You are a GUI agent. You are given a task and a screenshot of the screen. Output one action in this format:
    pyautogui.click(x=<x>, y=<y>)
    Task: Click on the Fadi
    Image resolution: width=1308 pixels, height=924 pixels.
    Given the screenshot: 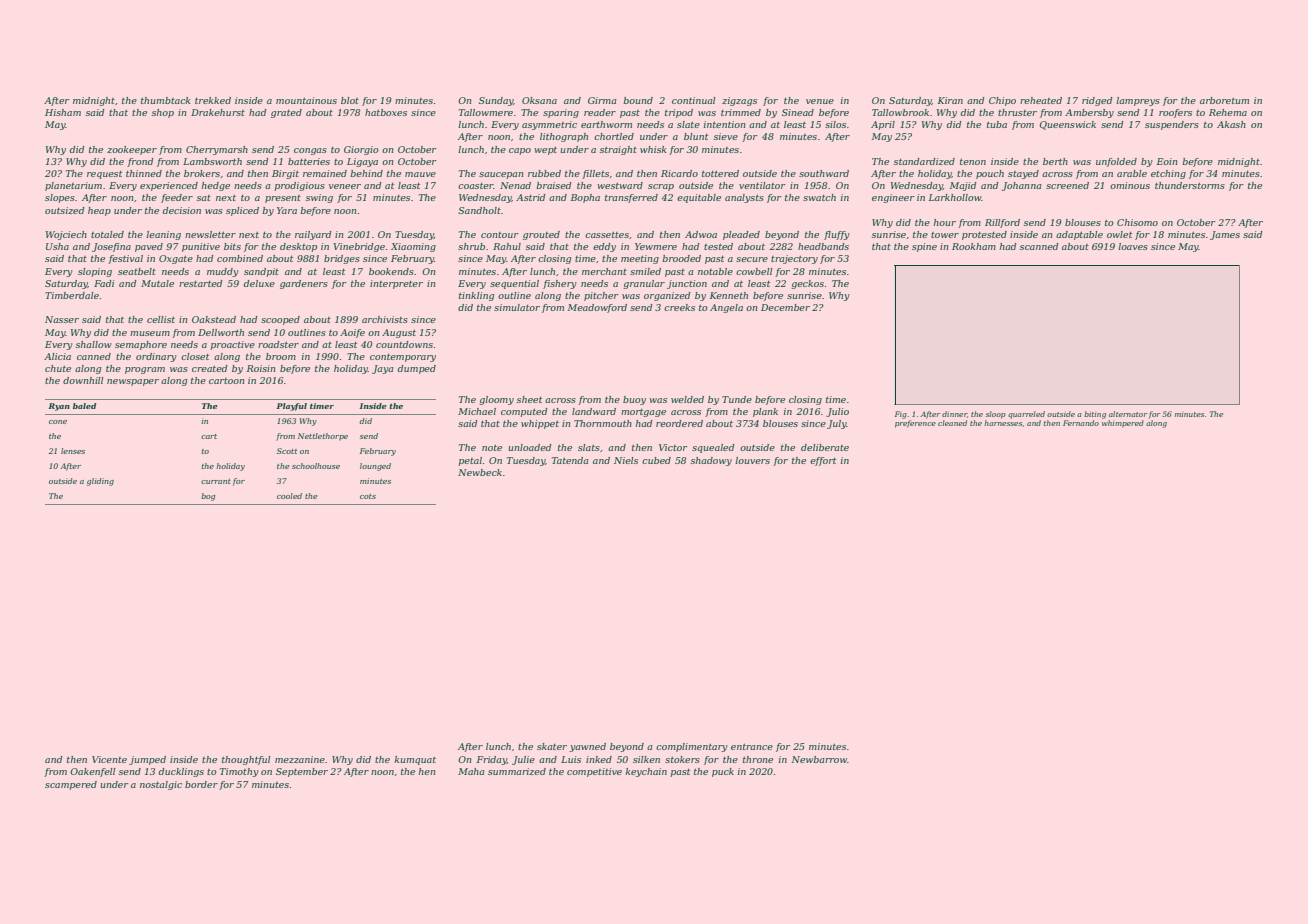 What is the action you would take?
    pyautogui.click(x=104, y=283)
